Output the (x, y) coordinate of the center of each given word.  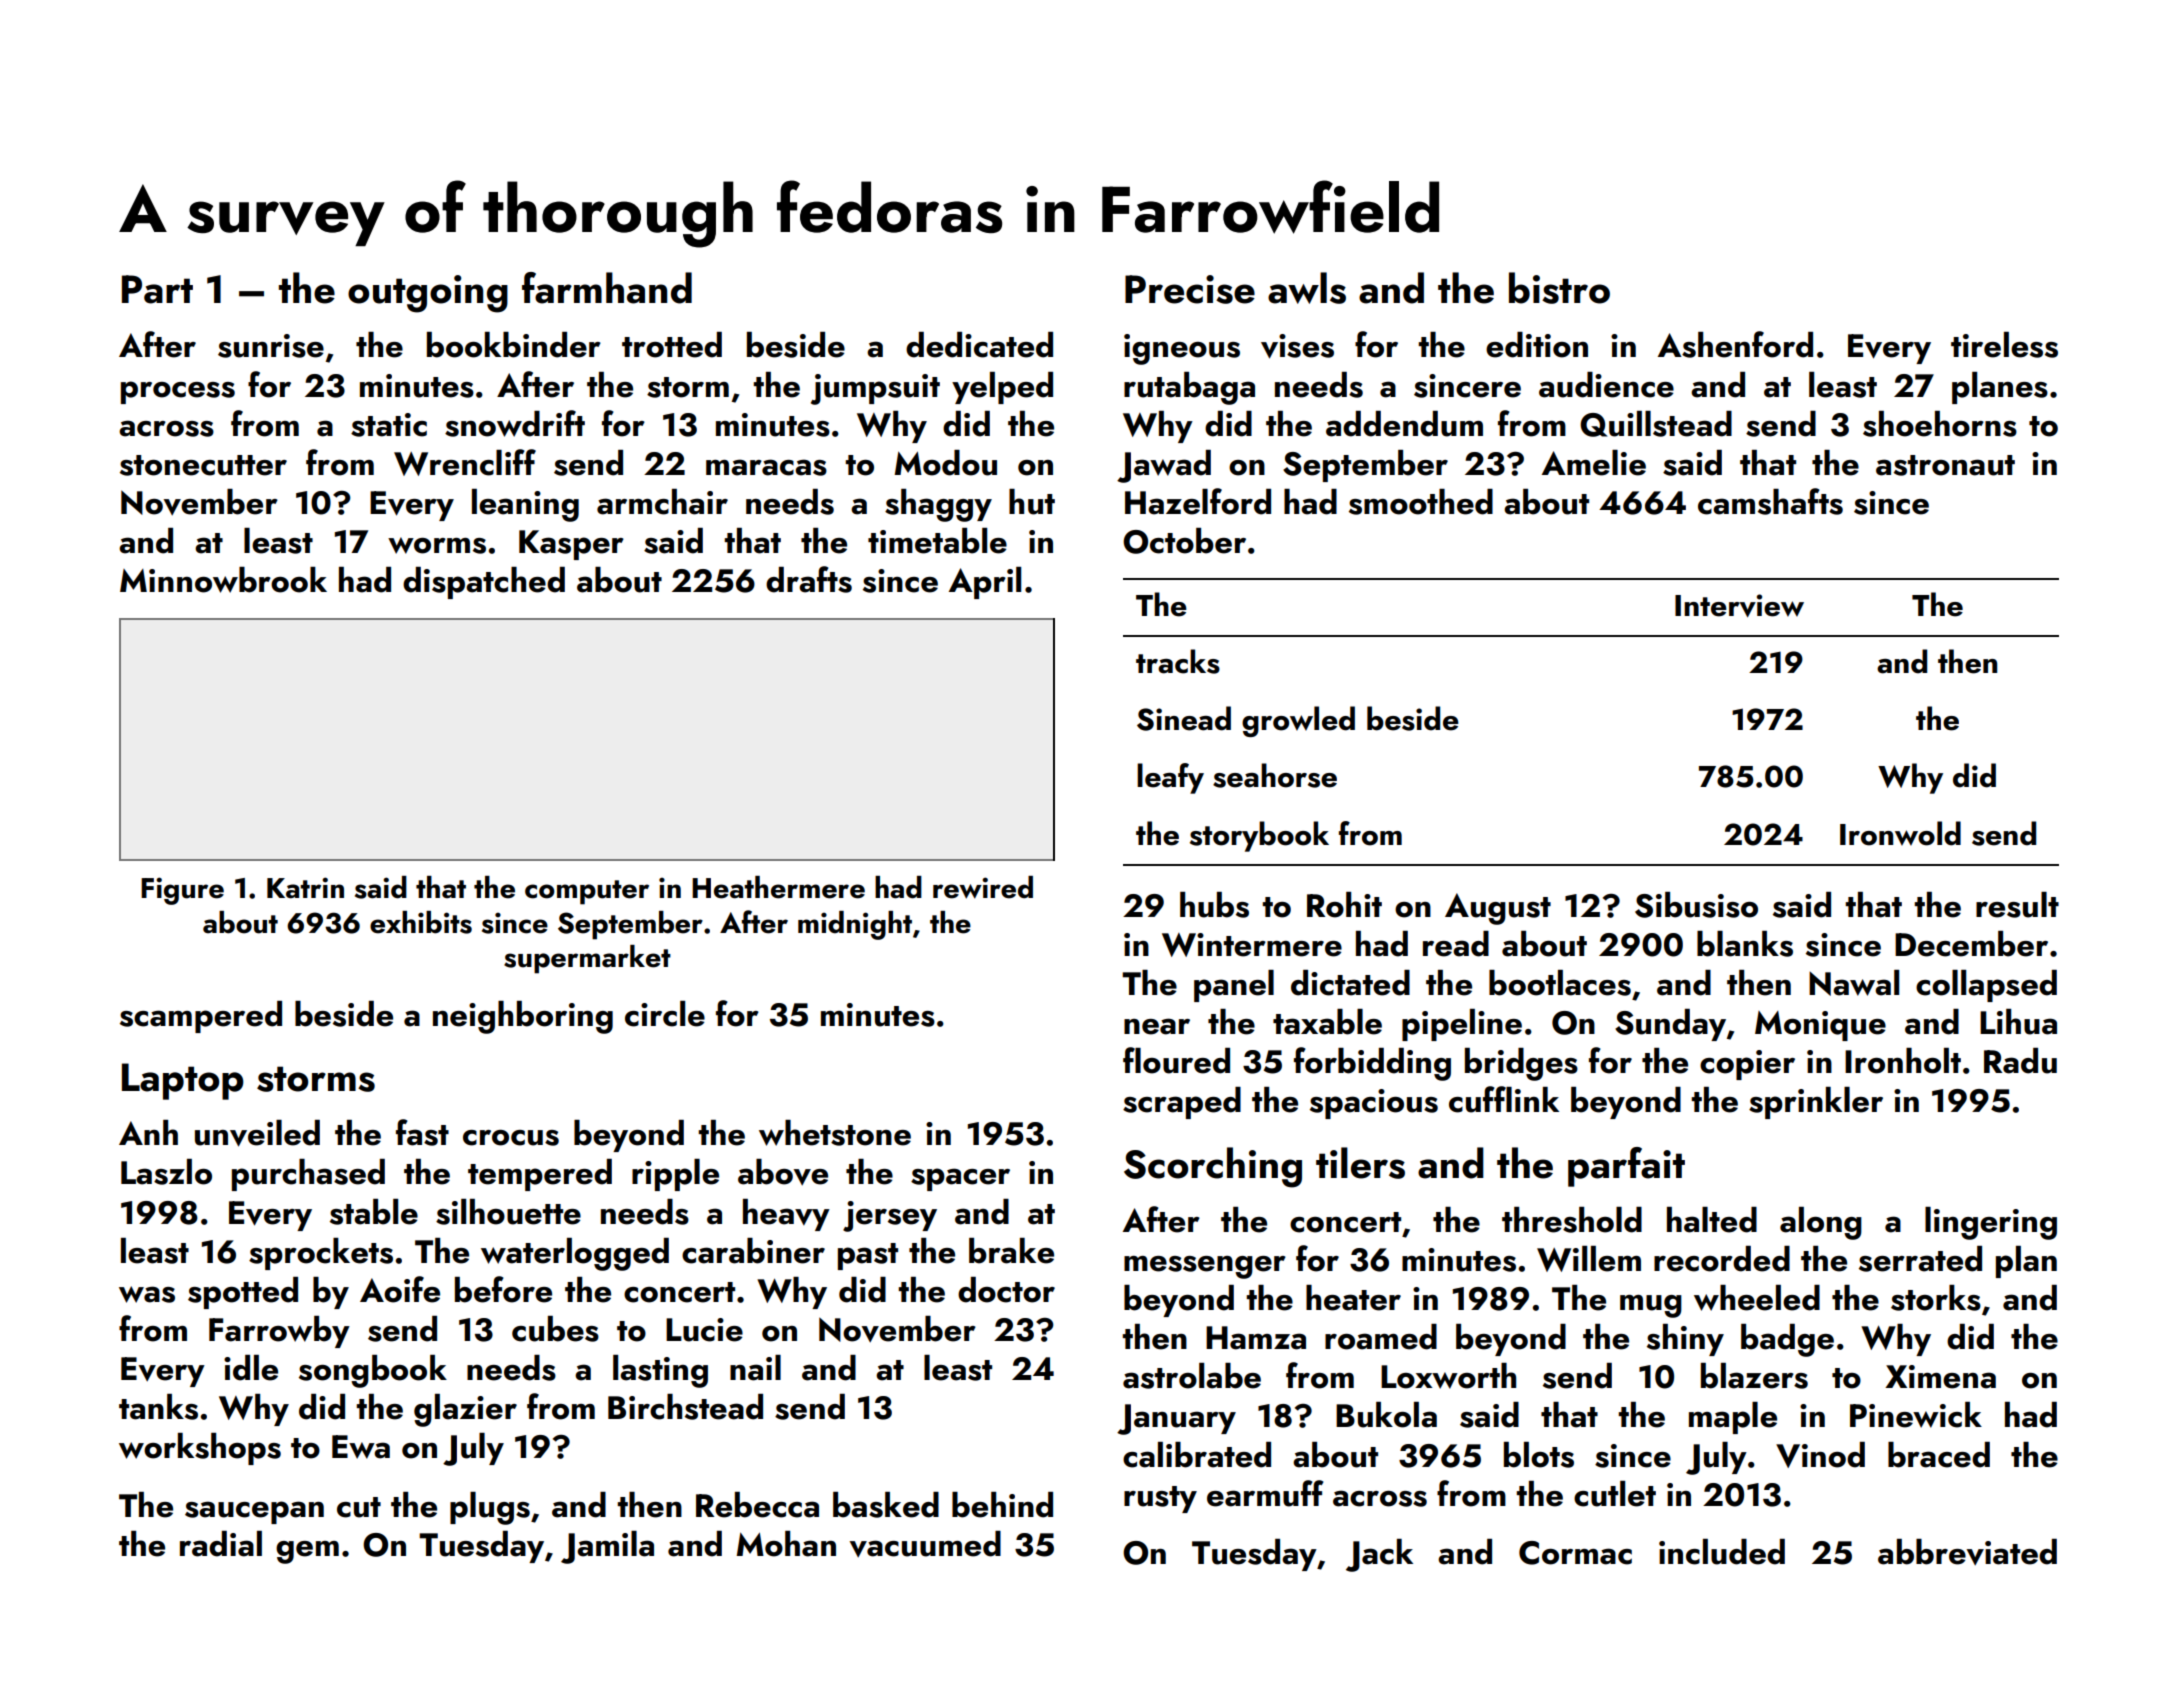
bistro (1559, 288)
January (1176, 1419)
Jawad (1164, 466)
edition (1537, 345)
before (503, 1289)
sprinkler (1816, 1103)
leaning (525, 505)
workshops (200, 1449)
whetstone (835, 1133)
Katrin (305, 888)
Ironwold (1900, 833)
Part (157, 289)
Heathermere (778, 887)
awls (1307, 288)
